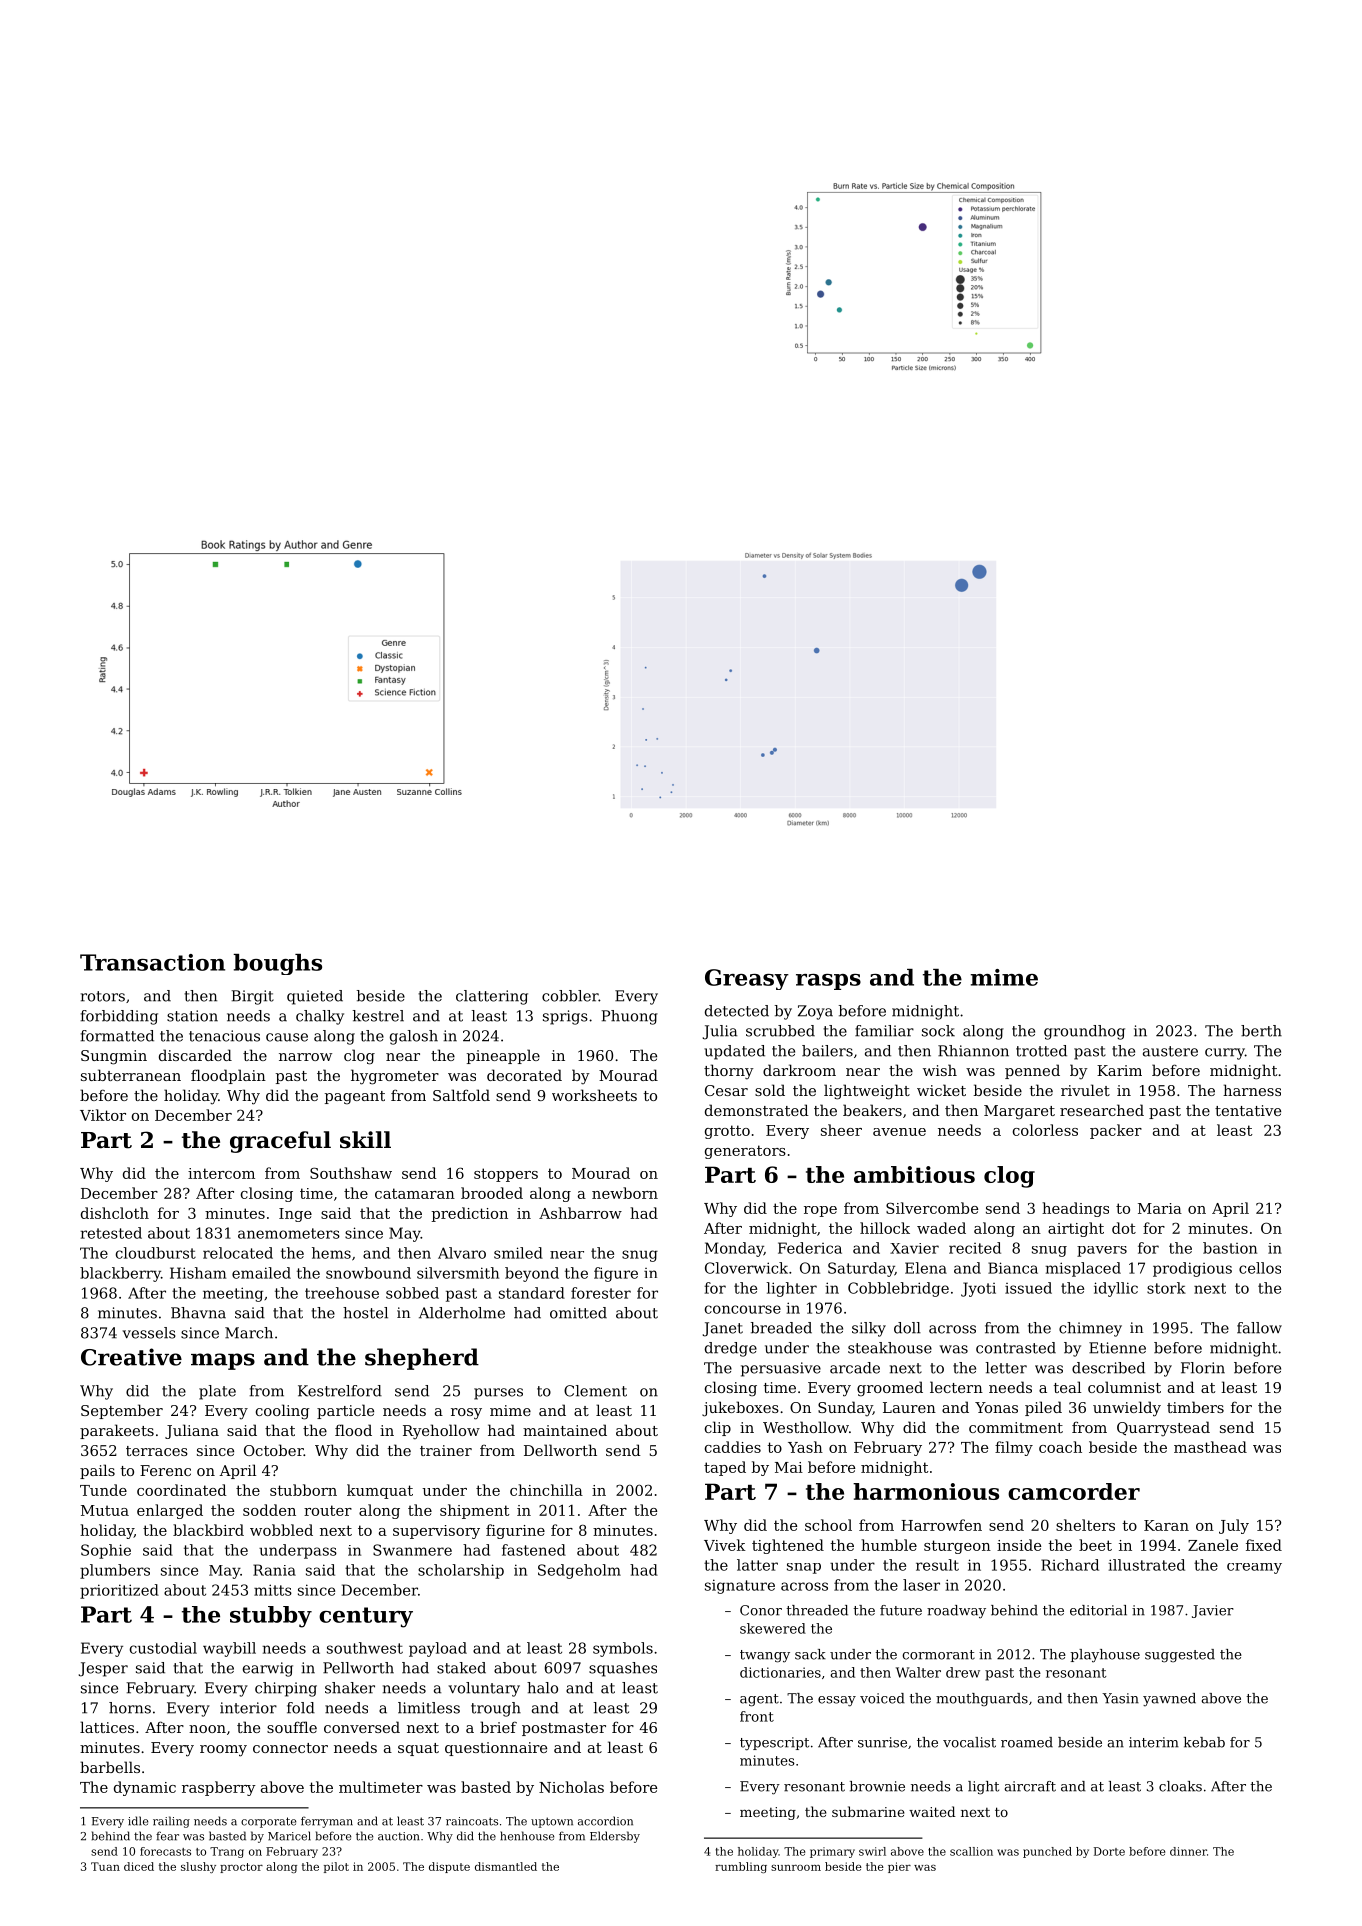  What do you see at coordinates (366, 1617) in the screenshot?
I see `century` at bounding box center [366, 1617].
